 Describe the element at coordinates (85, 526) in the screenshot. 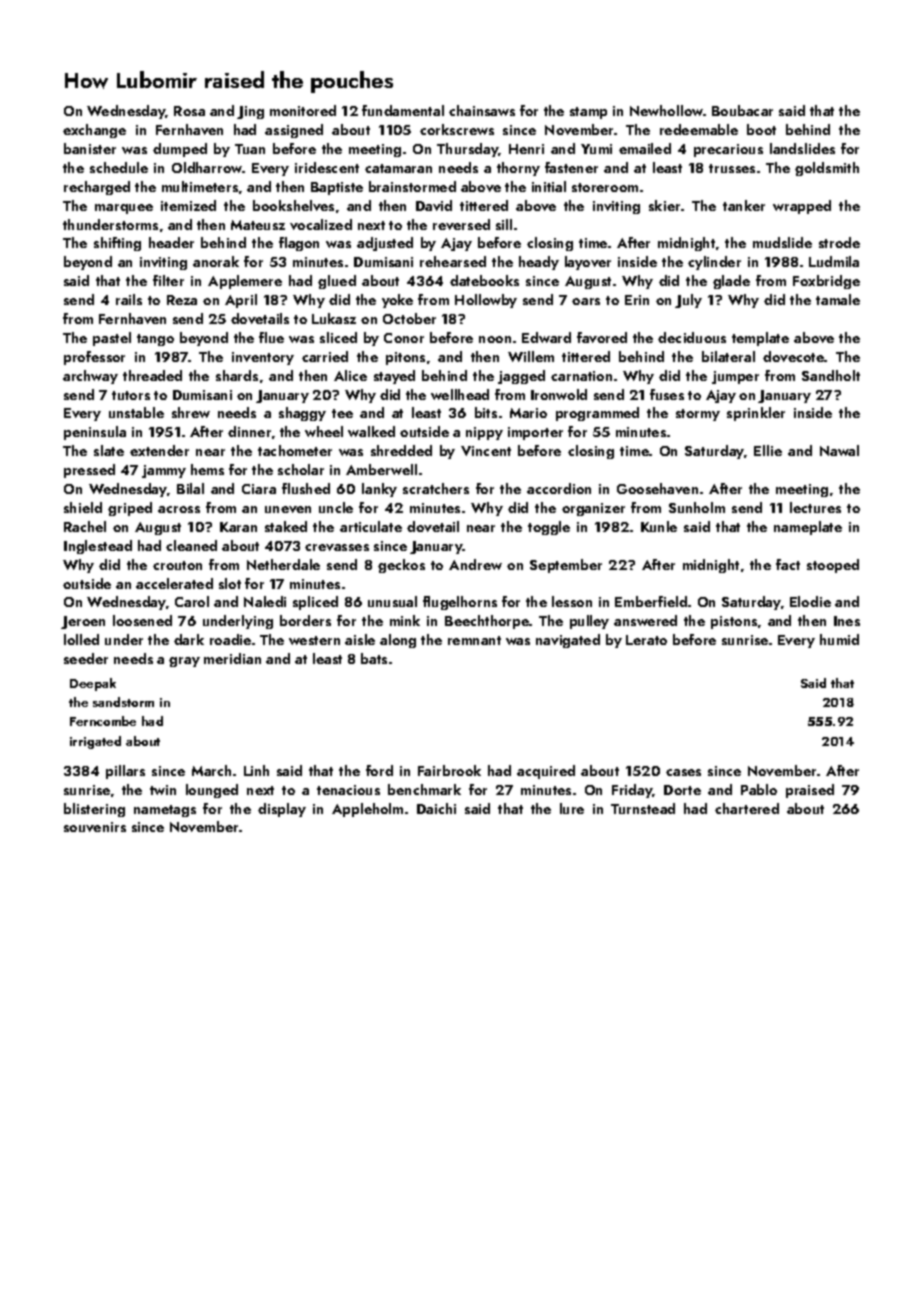

I see `Rachel` at that location.
